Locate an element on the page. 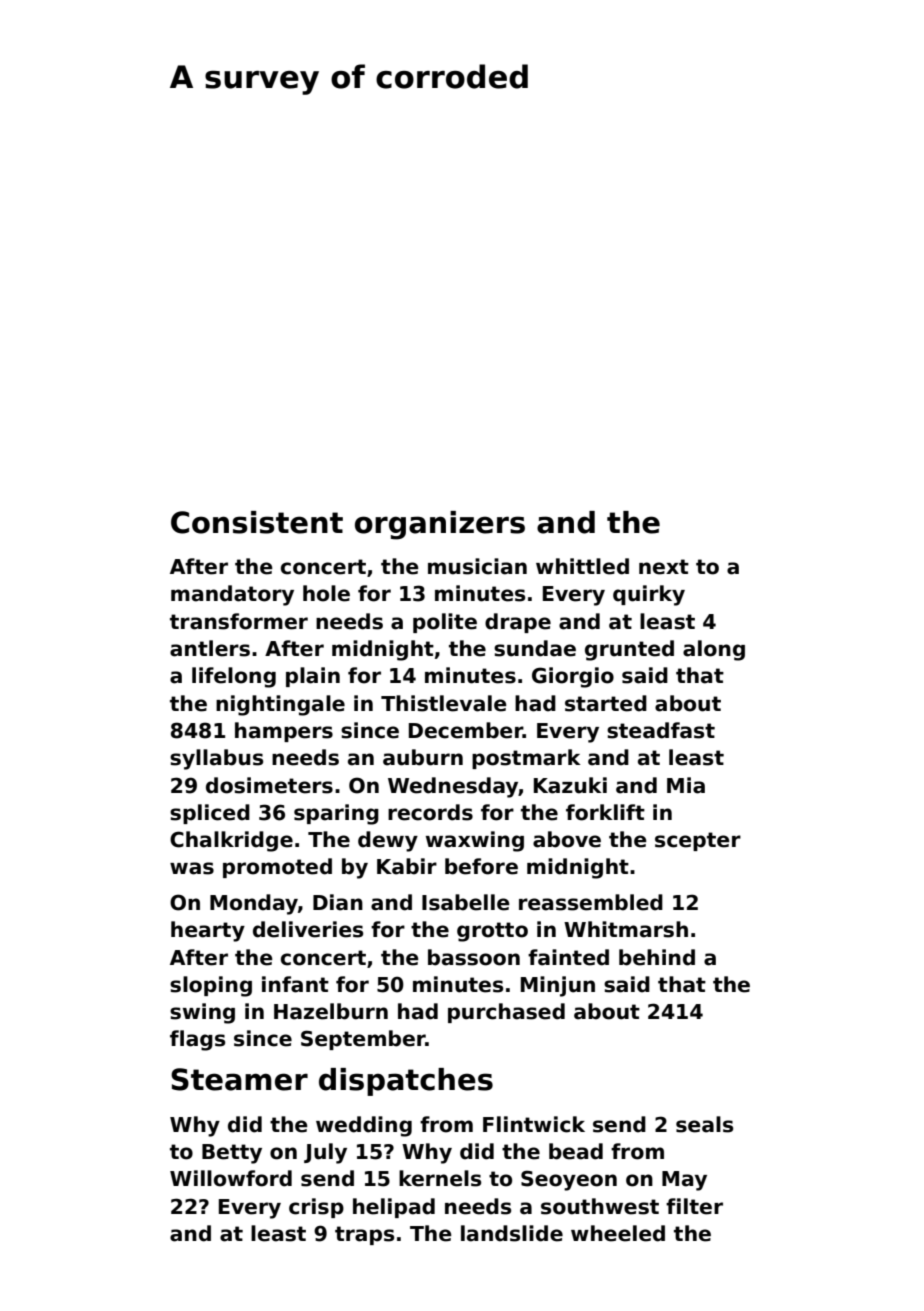 This page has height=1311, width=924. seals is located at coordinates (704, 1124).
